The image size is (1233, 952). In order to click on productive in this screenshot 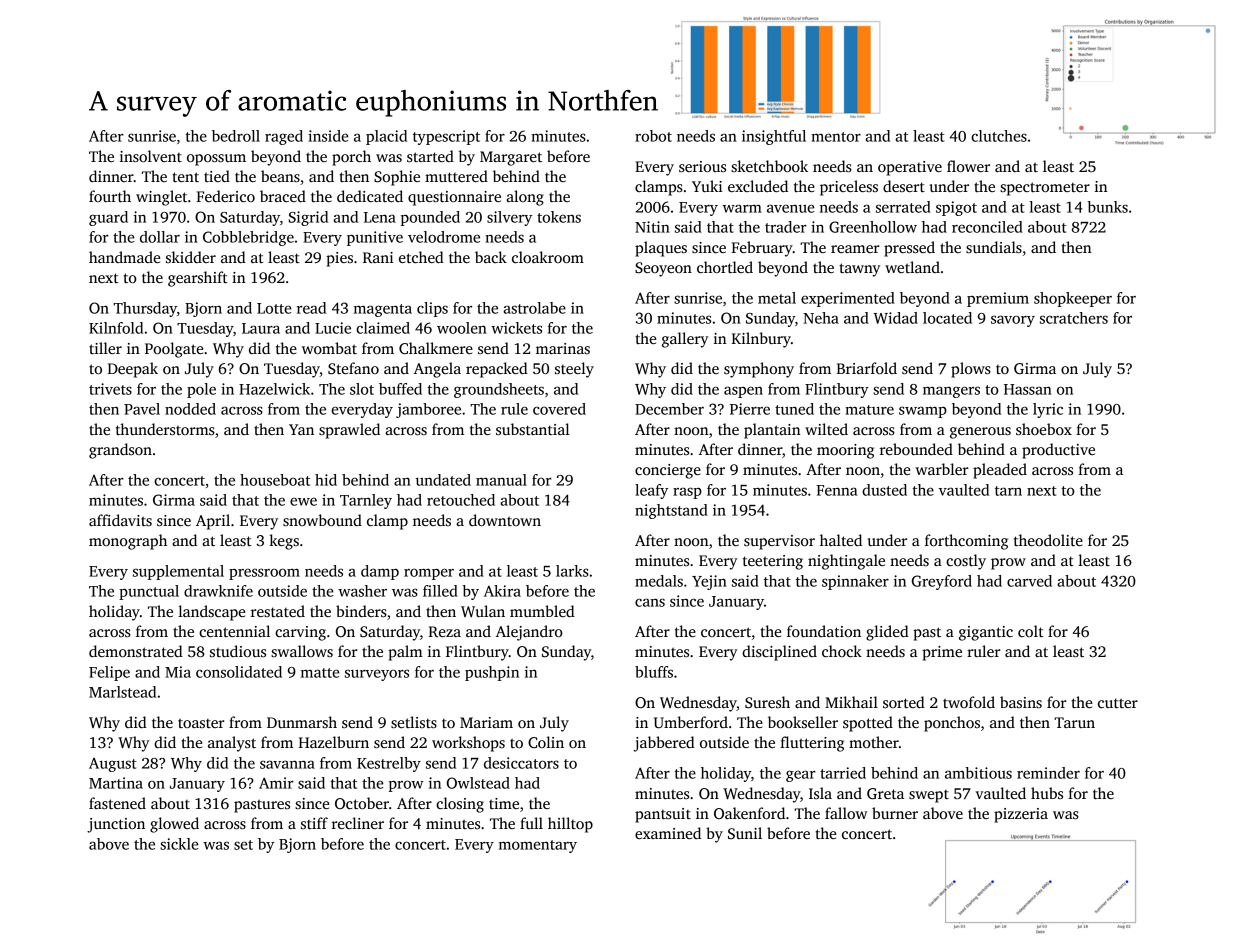, I will do `click(1058, 451)`.
